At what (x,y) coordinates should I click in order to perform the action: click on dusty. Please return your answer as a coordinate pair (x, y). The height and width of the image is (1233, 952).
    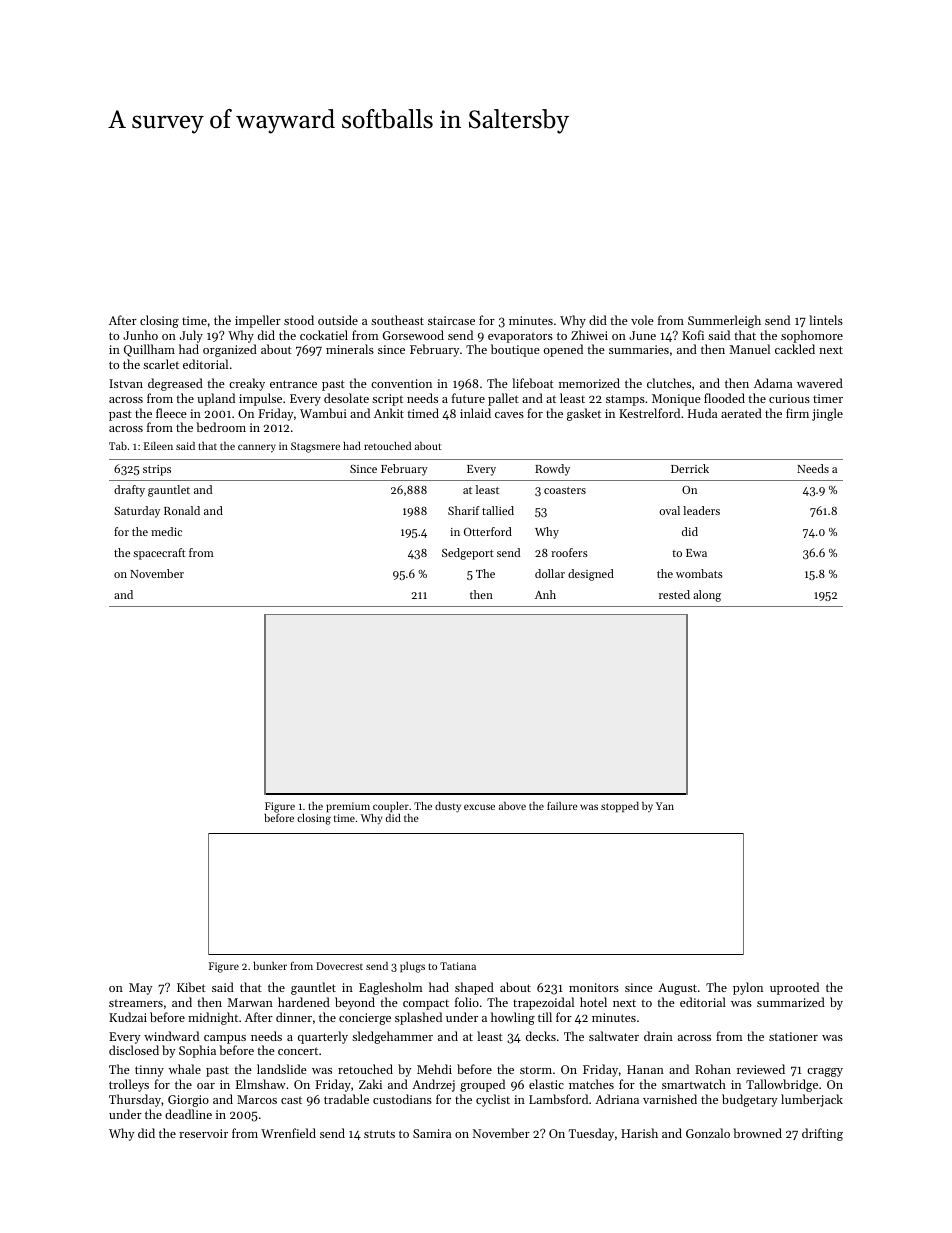
    Looking at the image, I should click on (448, 807).
